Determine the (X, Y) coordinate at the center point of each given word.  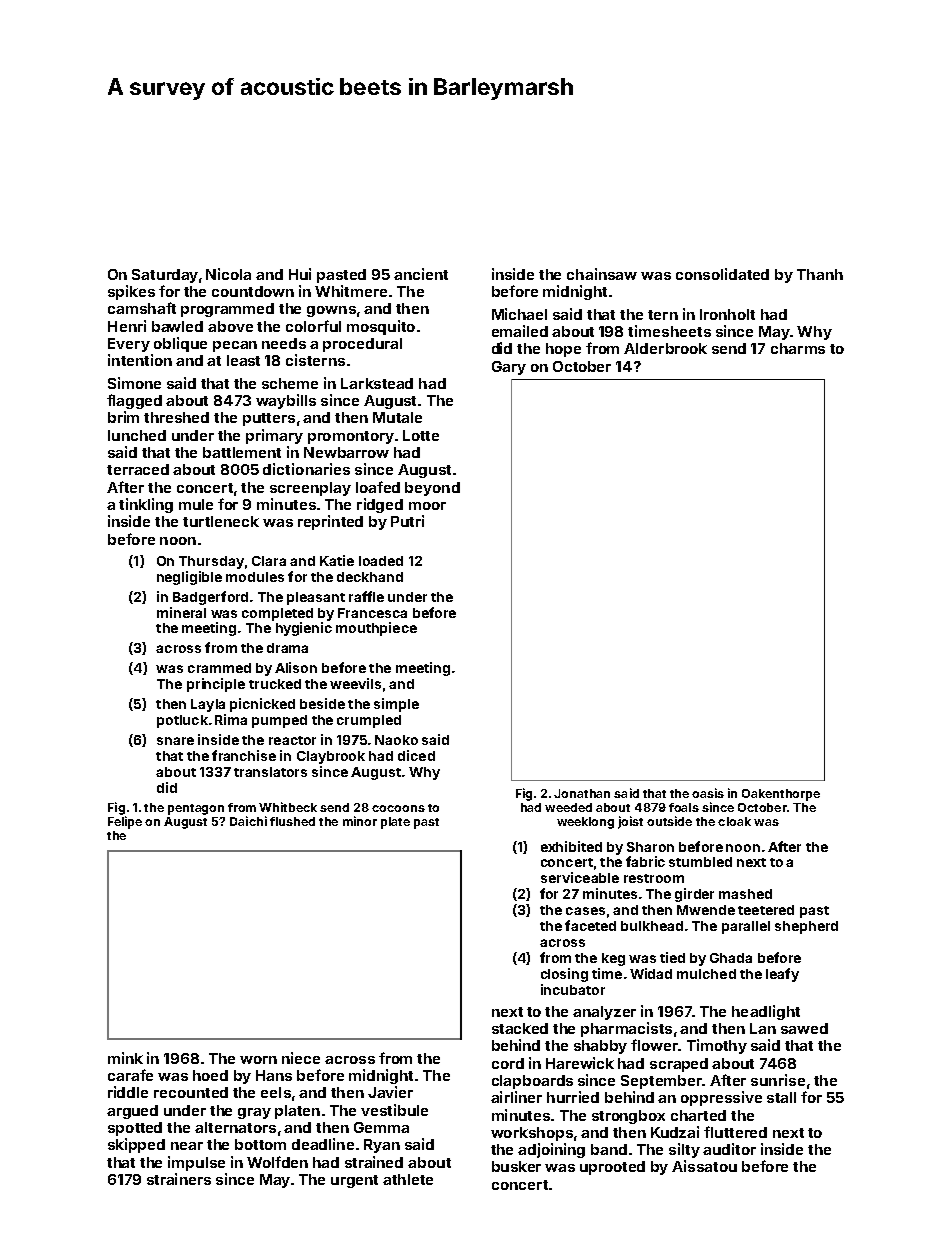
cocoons (398, 808)
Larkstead (377, 383)
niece (301, 1058)
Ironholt (727, 314)
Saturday (165, 276)
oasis (708, 793)
